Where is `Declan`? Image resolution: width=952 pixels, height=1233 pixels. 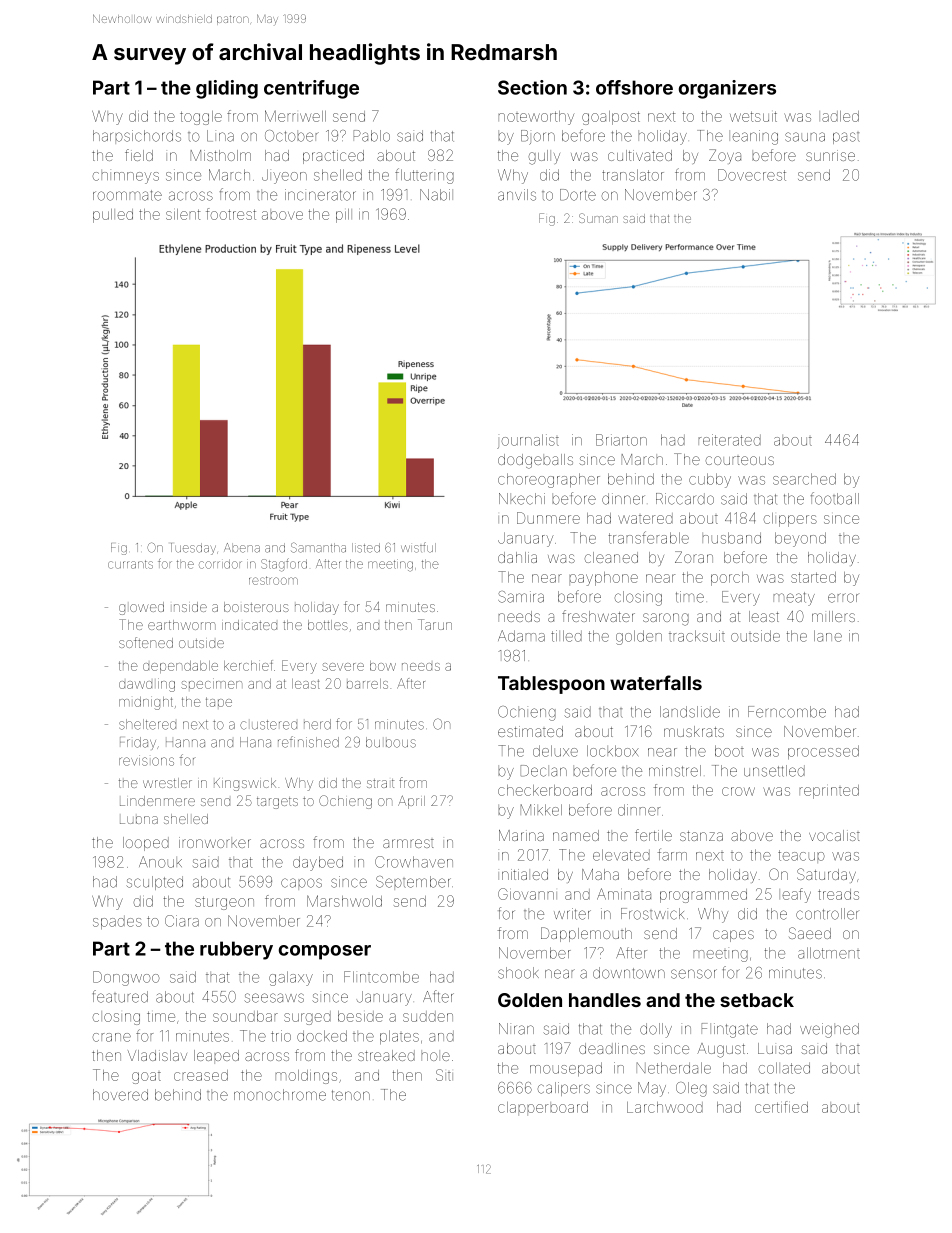
Declan is located at coordinates (544, 771).
